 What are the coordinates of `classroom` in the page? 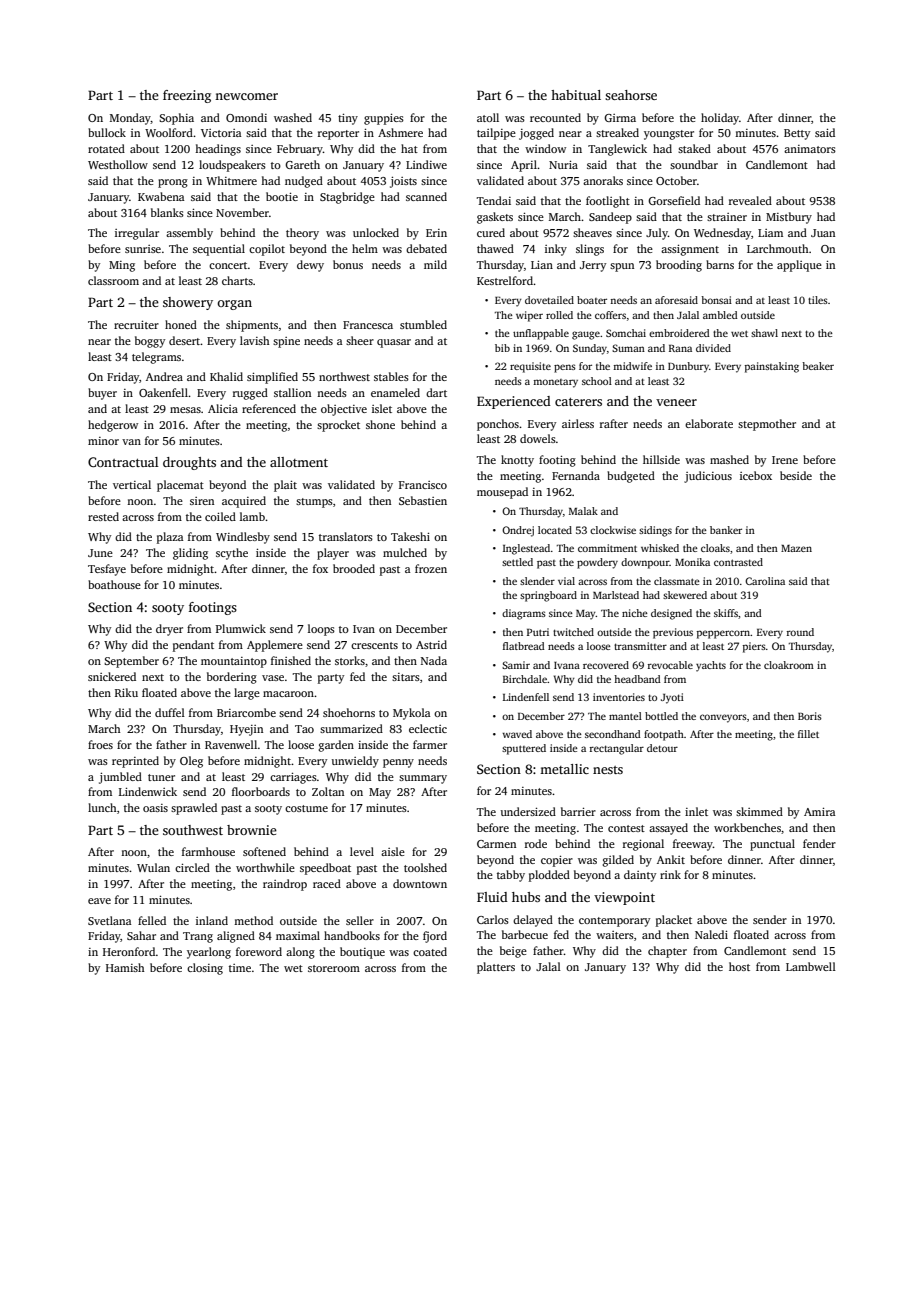 It's located at (113, 280).
